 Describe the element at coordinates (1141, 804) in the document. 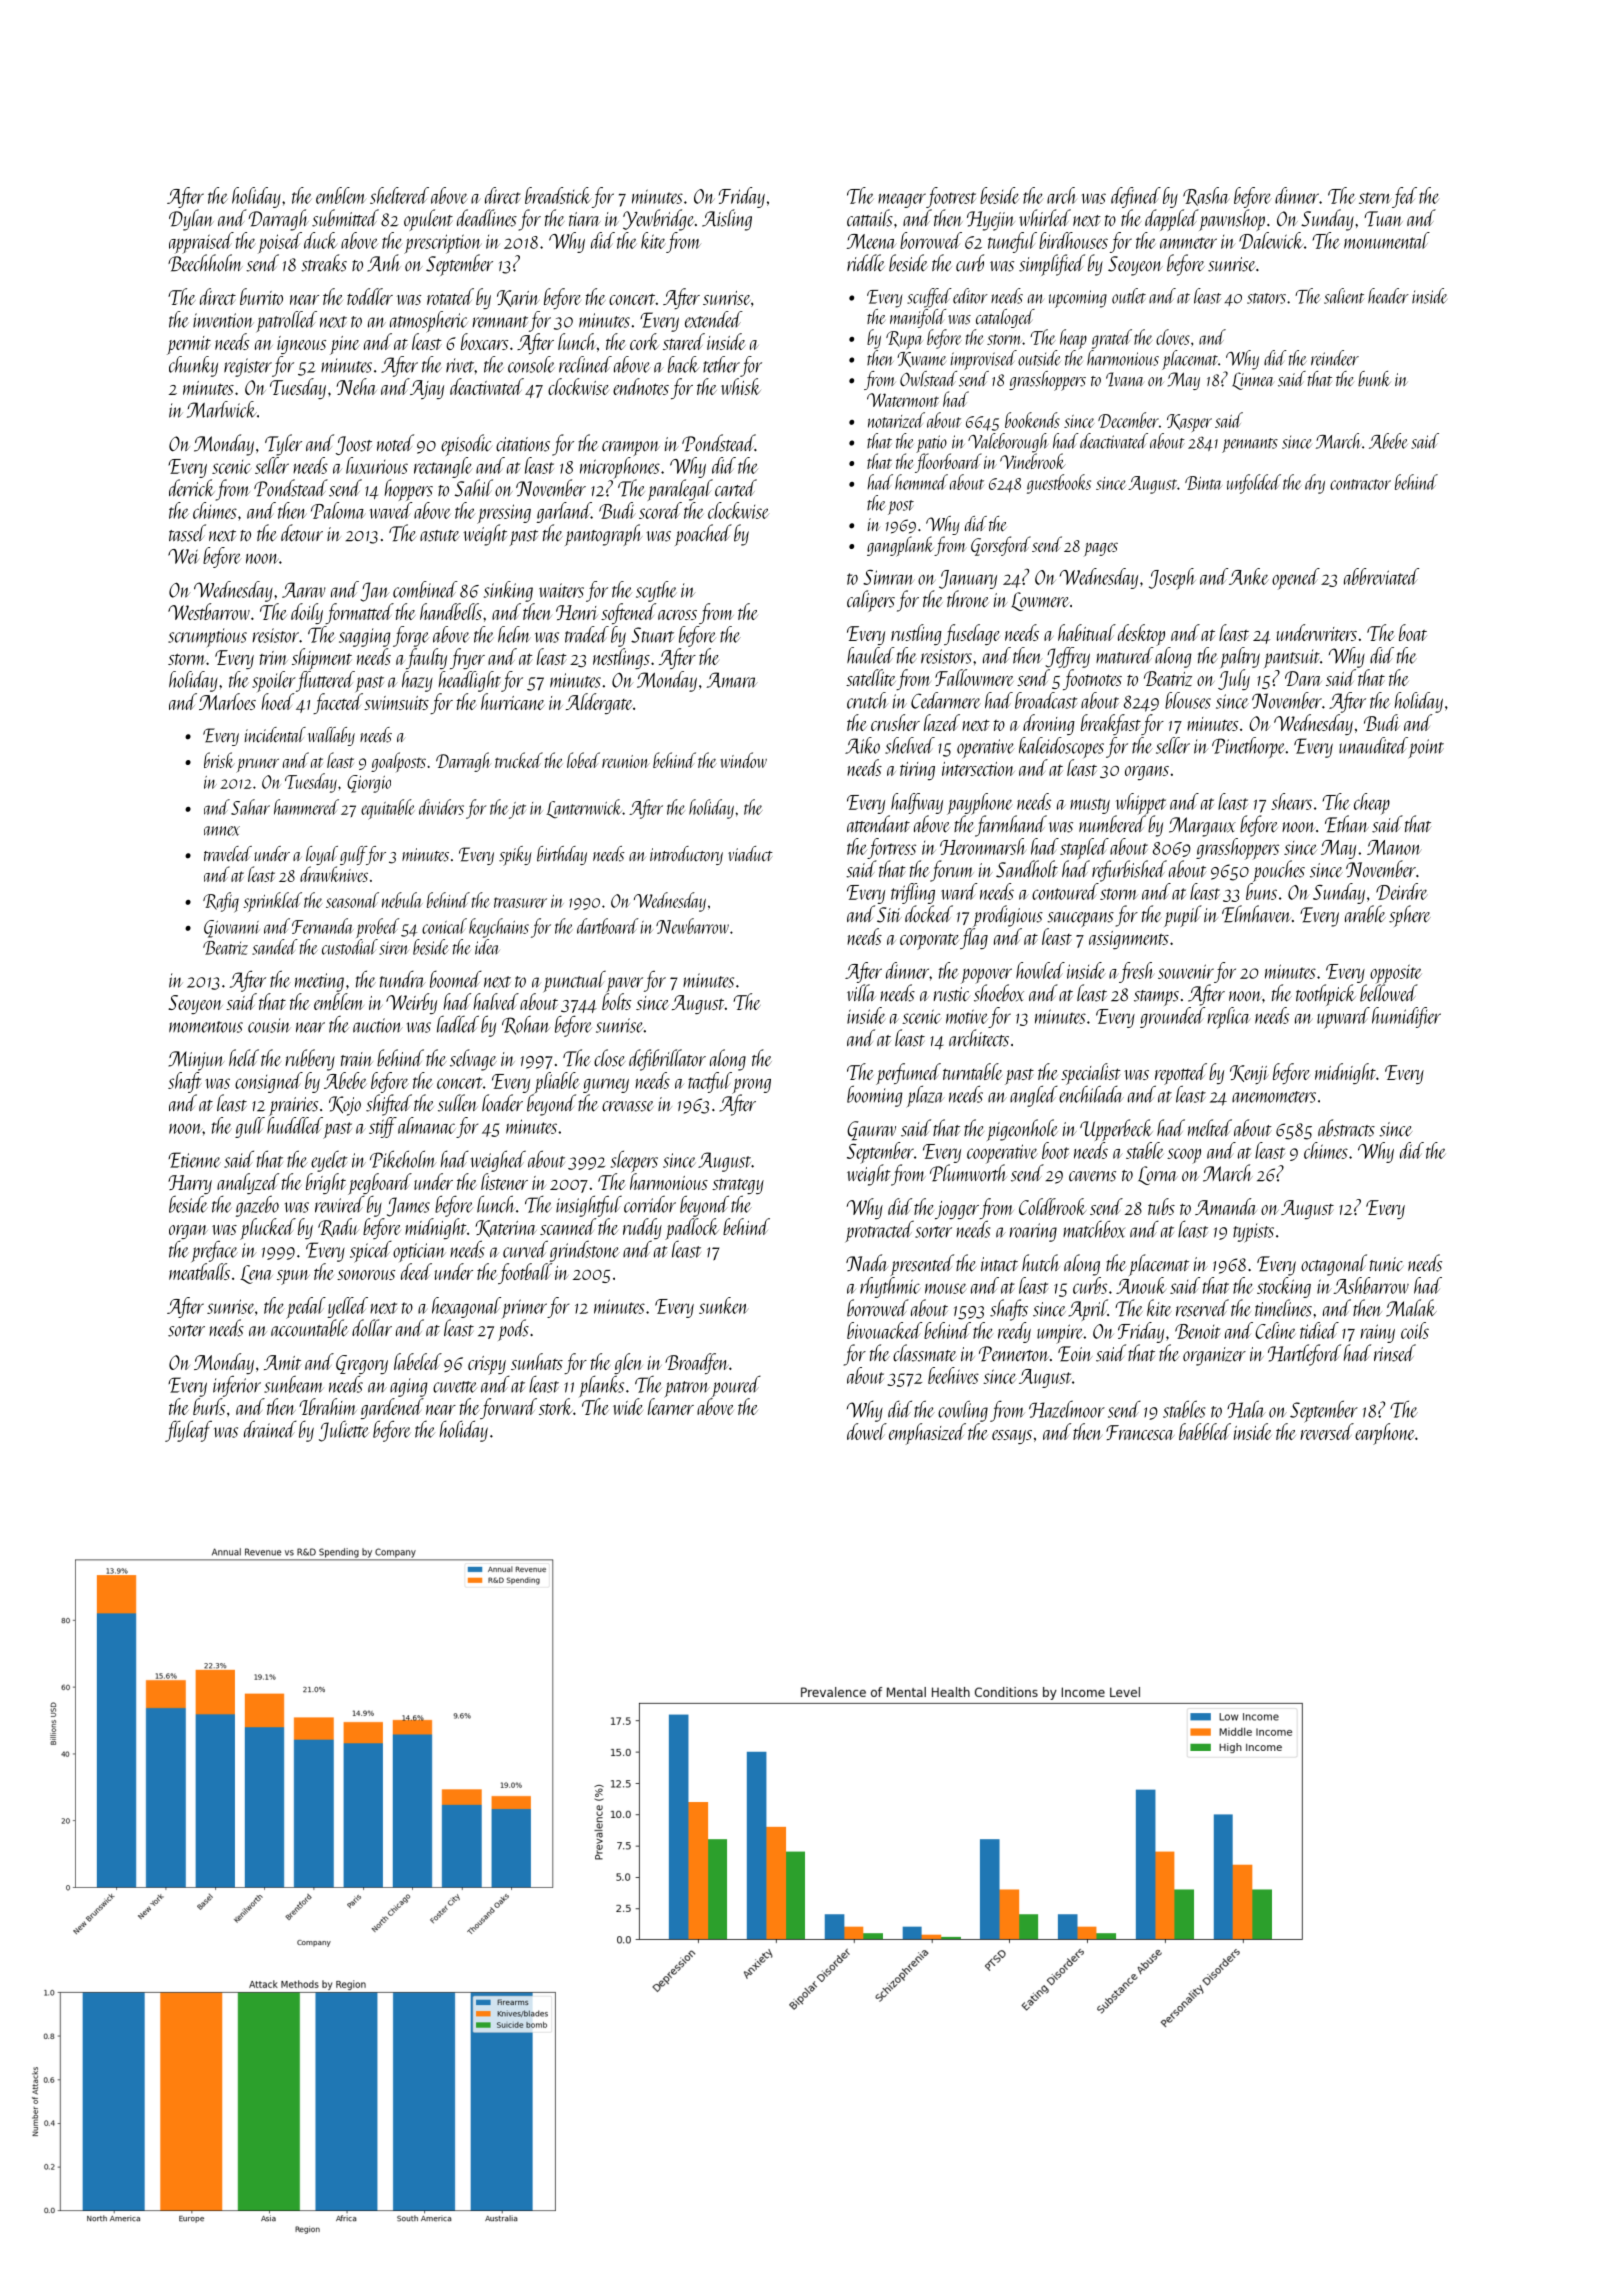

I see `whippet` at that location.
